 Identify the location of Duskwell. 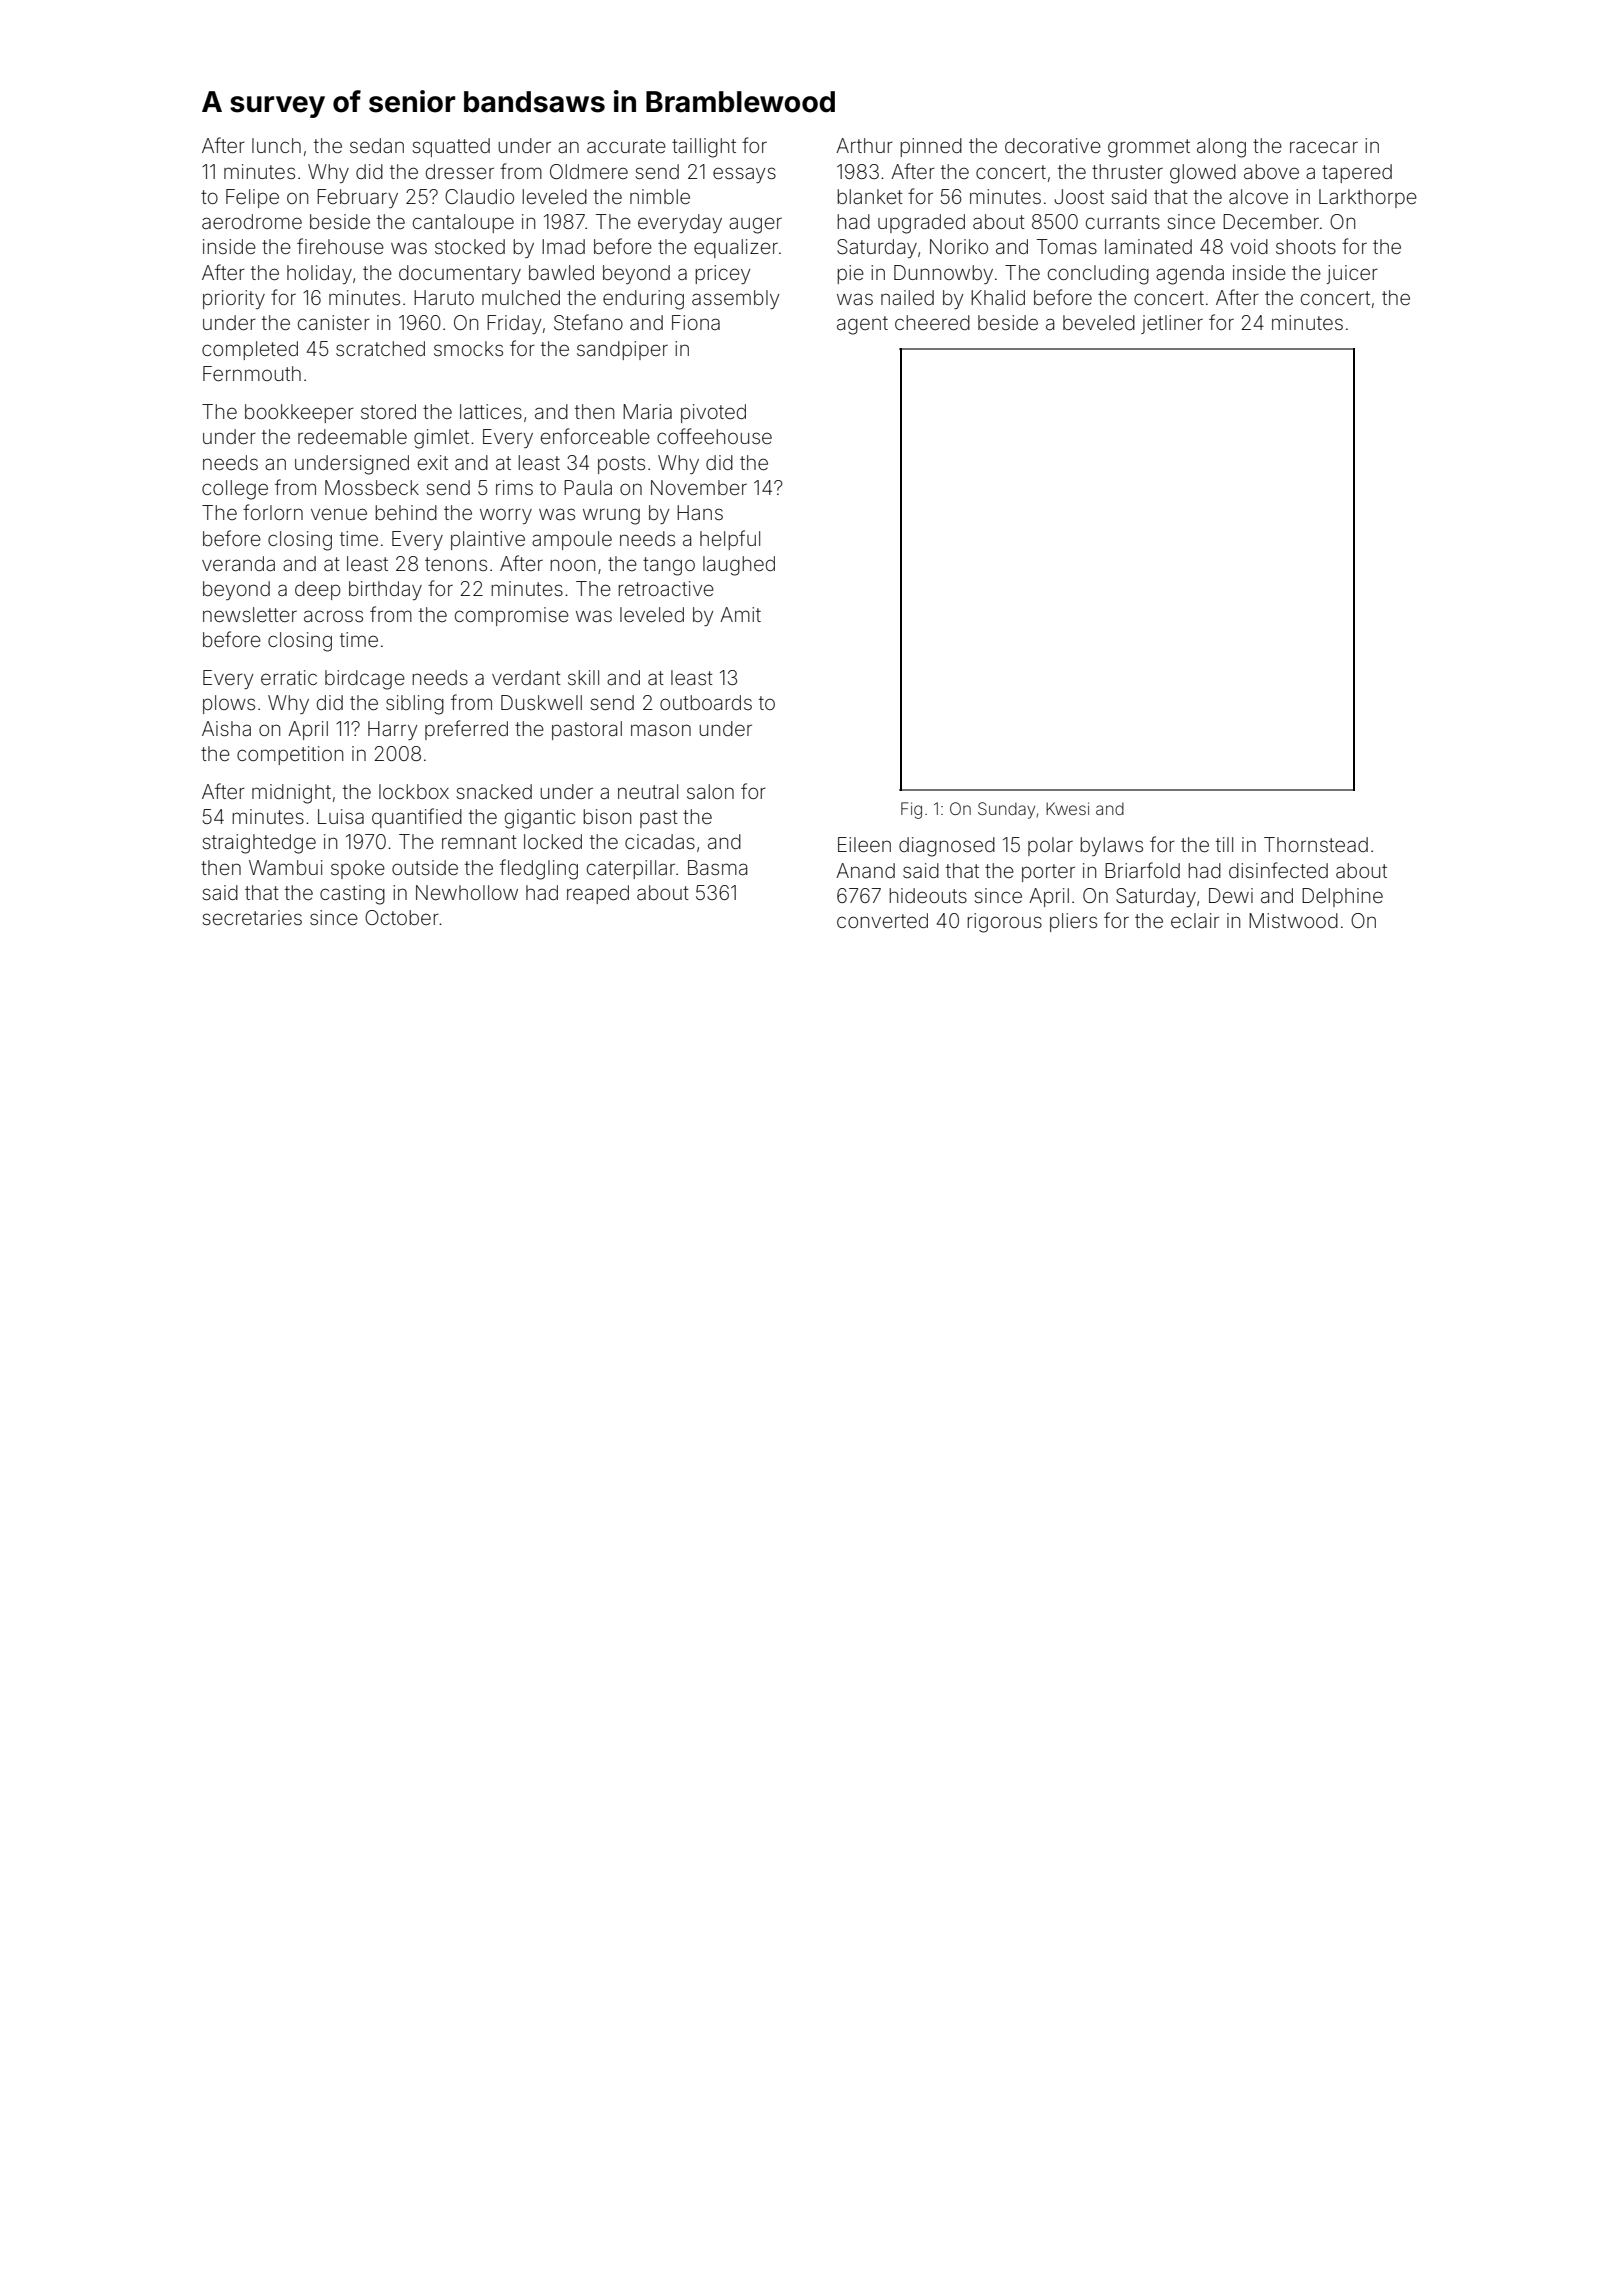
(541, 702).
